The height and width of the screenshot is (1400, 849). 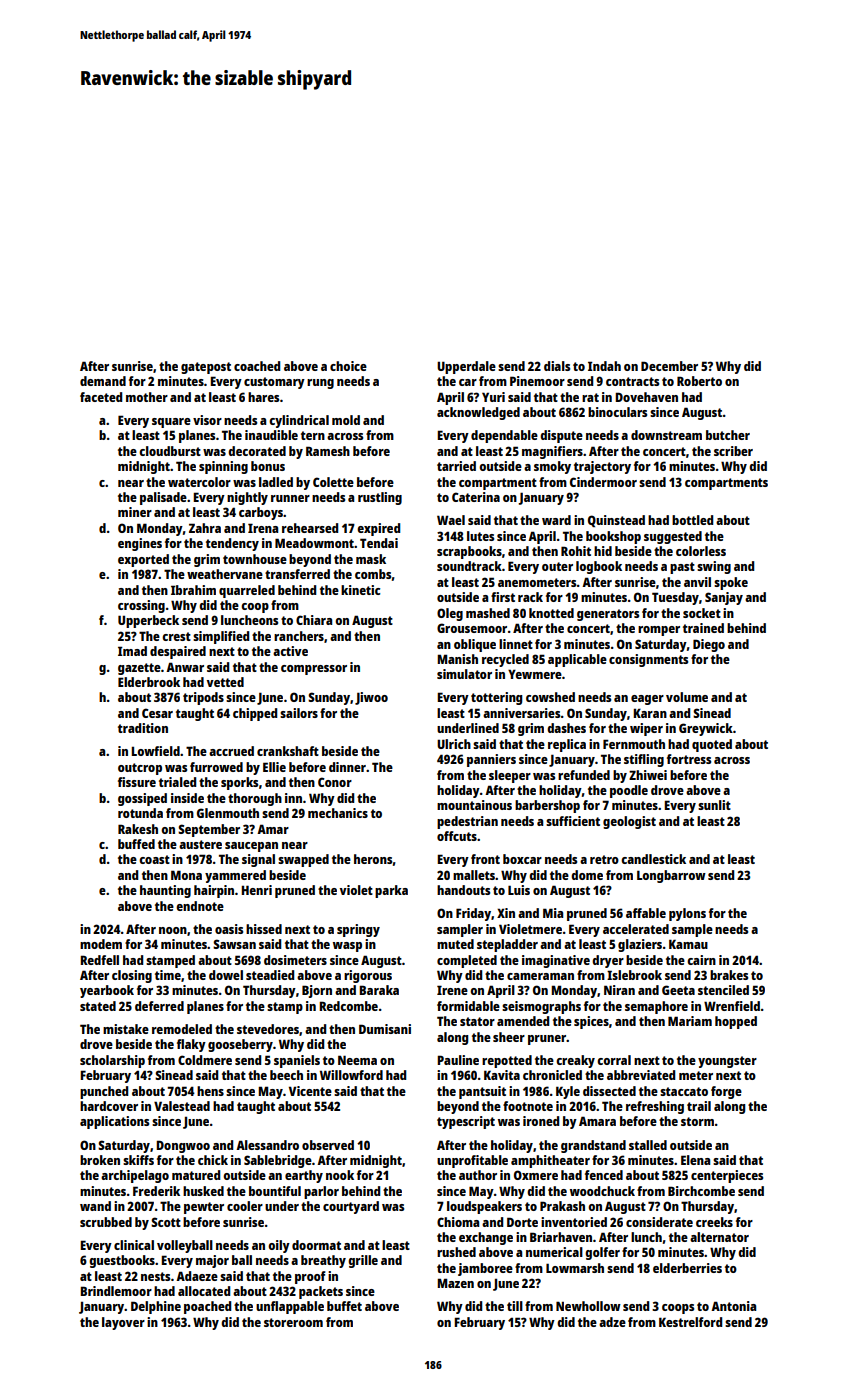 What do you see at coordinates (205, 528) in the screenshot?
I see `Zahra` at bounding box center [205, 528].
